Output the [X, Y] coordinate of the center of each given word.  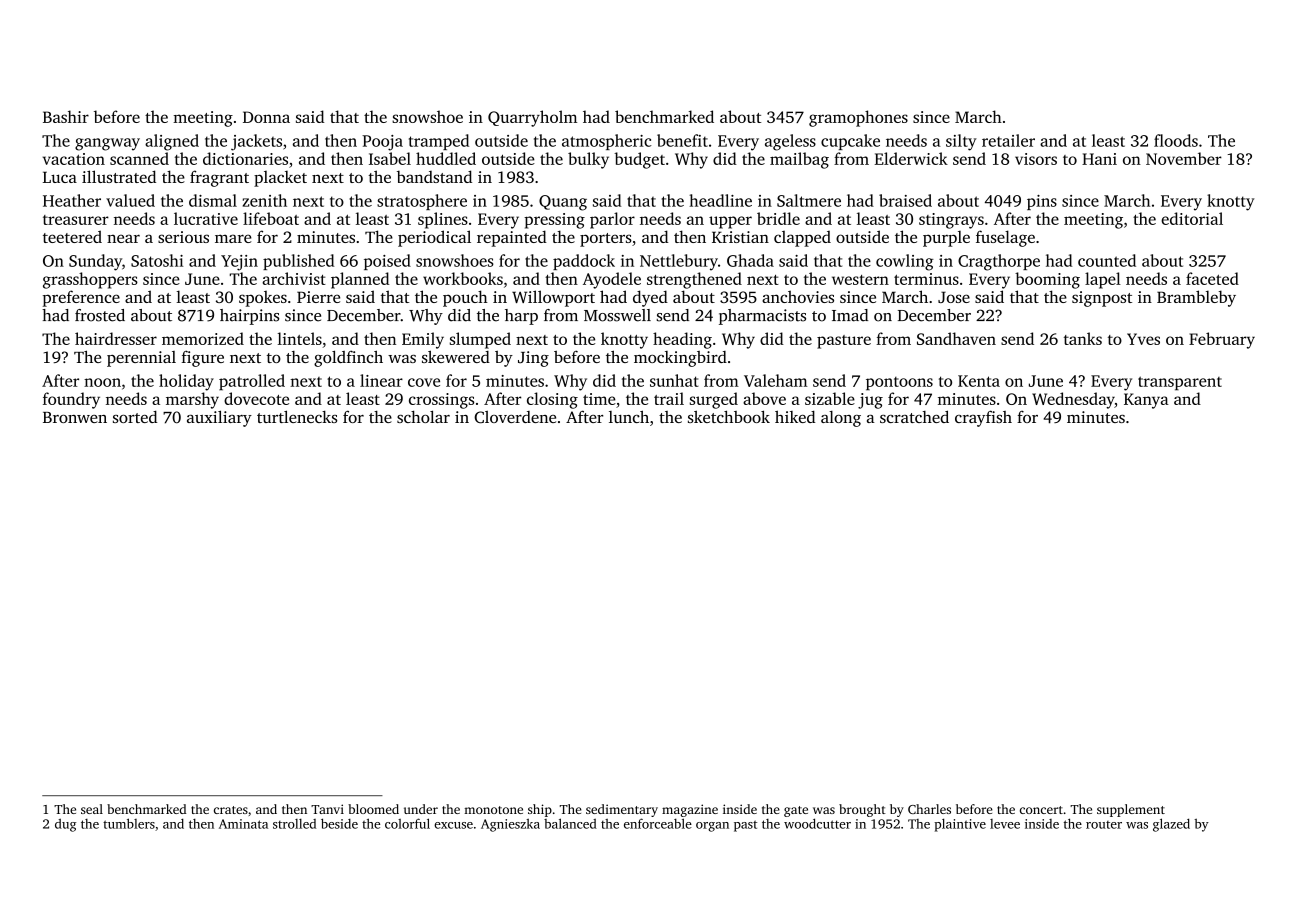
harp [521, 317]
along [841, 419]
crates [231, 810]
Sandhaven [956, 338]
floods [1176, 140]
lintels [300, 338]
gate [796, 811]
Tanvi [327, 809]
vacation [74, 159]
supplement [1131, 810]
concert [1041, 810]
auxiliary [219, 418]
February [1222, 340]
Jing [533, 359]
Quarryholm [532, 118]
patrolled [252, 382]
